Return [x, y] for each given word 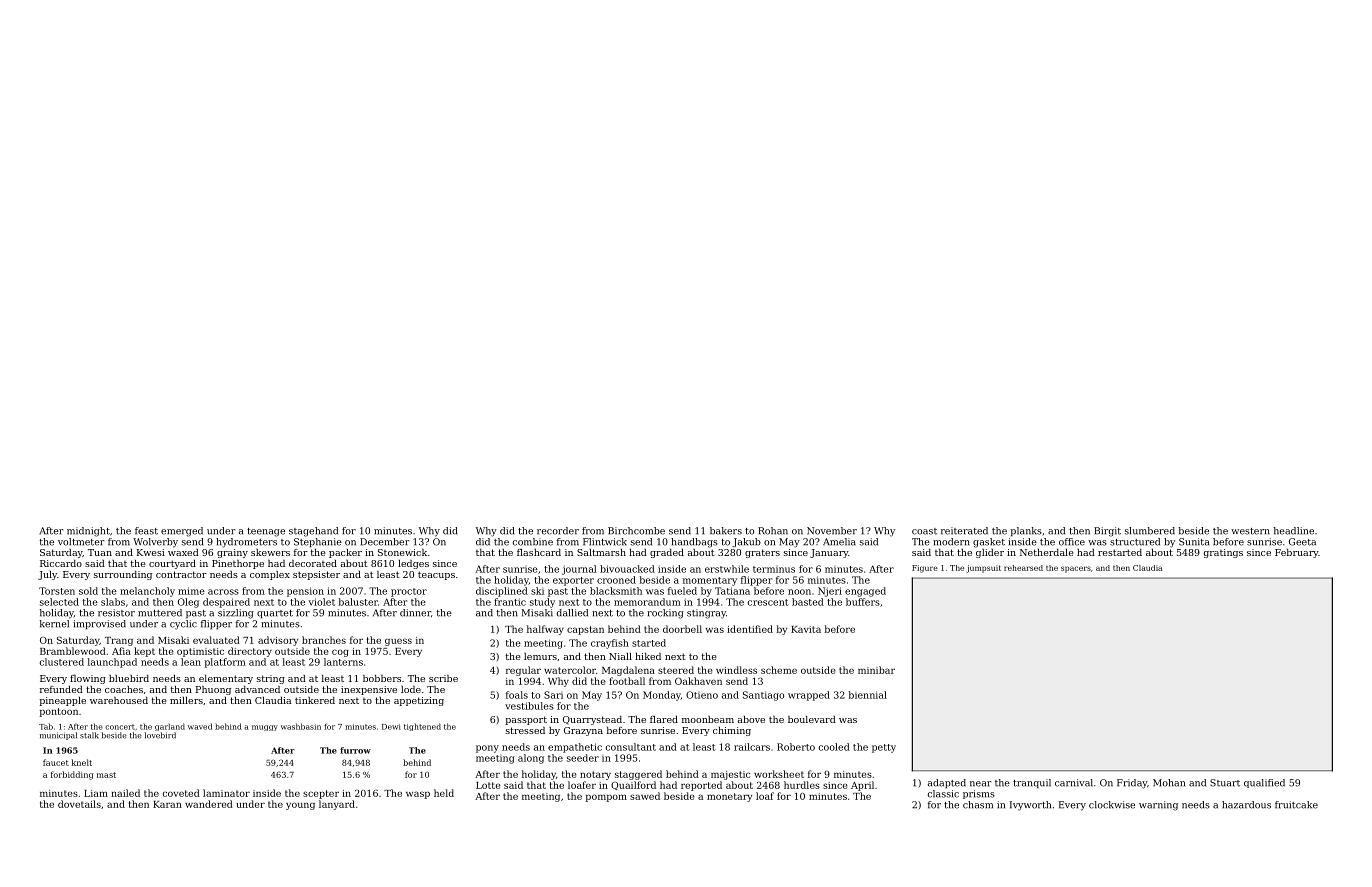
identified [750, 629]
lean [191, 662]
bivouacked [627, 569]
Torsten [57, 591]
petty [884, 748]
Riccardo [61, 563]
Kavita [806, 629]
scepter [321, 794]
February [1296, 553]
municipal [58, 736]
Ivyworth [1030, 806]
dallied [572, 613]
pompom [606, 798]
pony [487, 749]
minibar [876, 670]
